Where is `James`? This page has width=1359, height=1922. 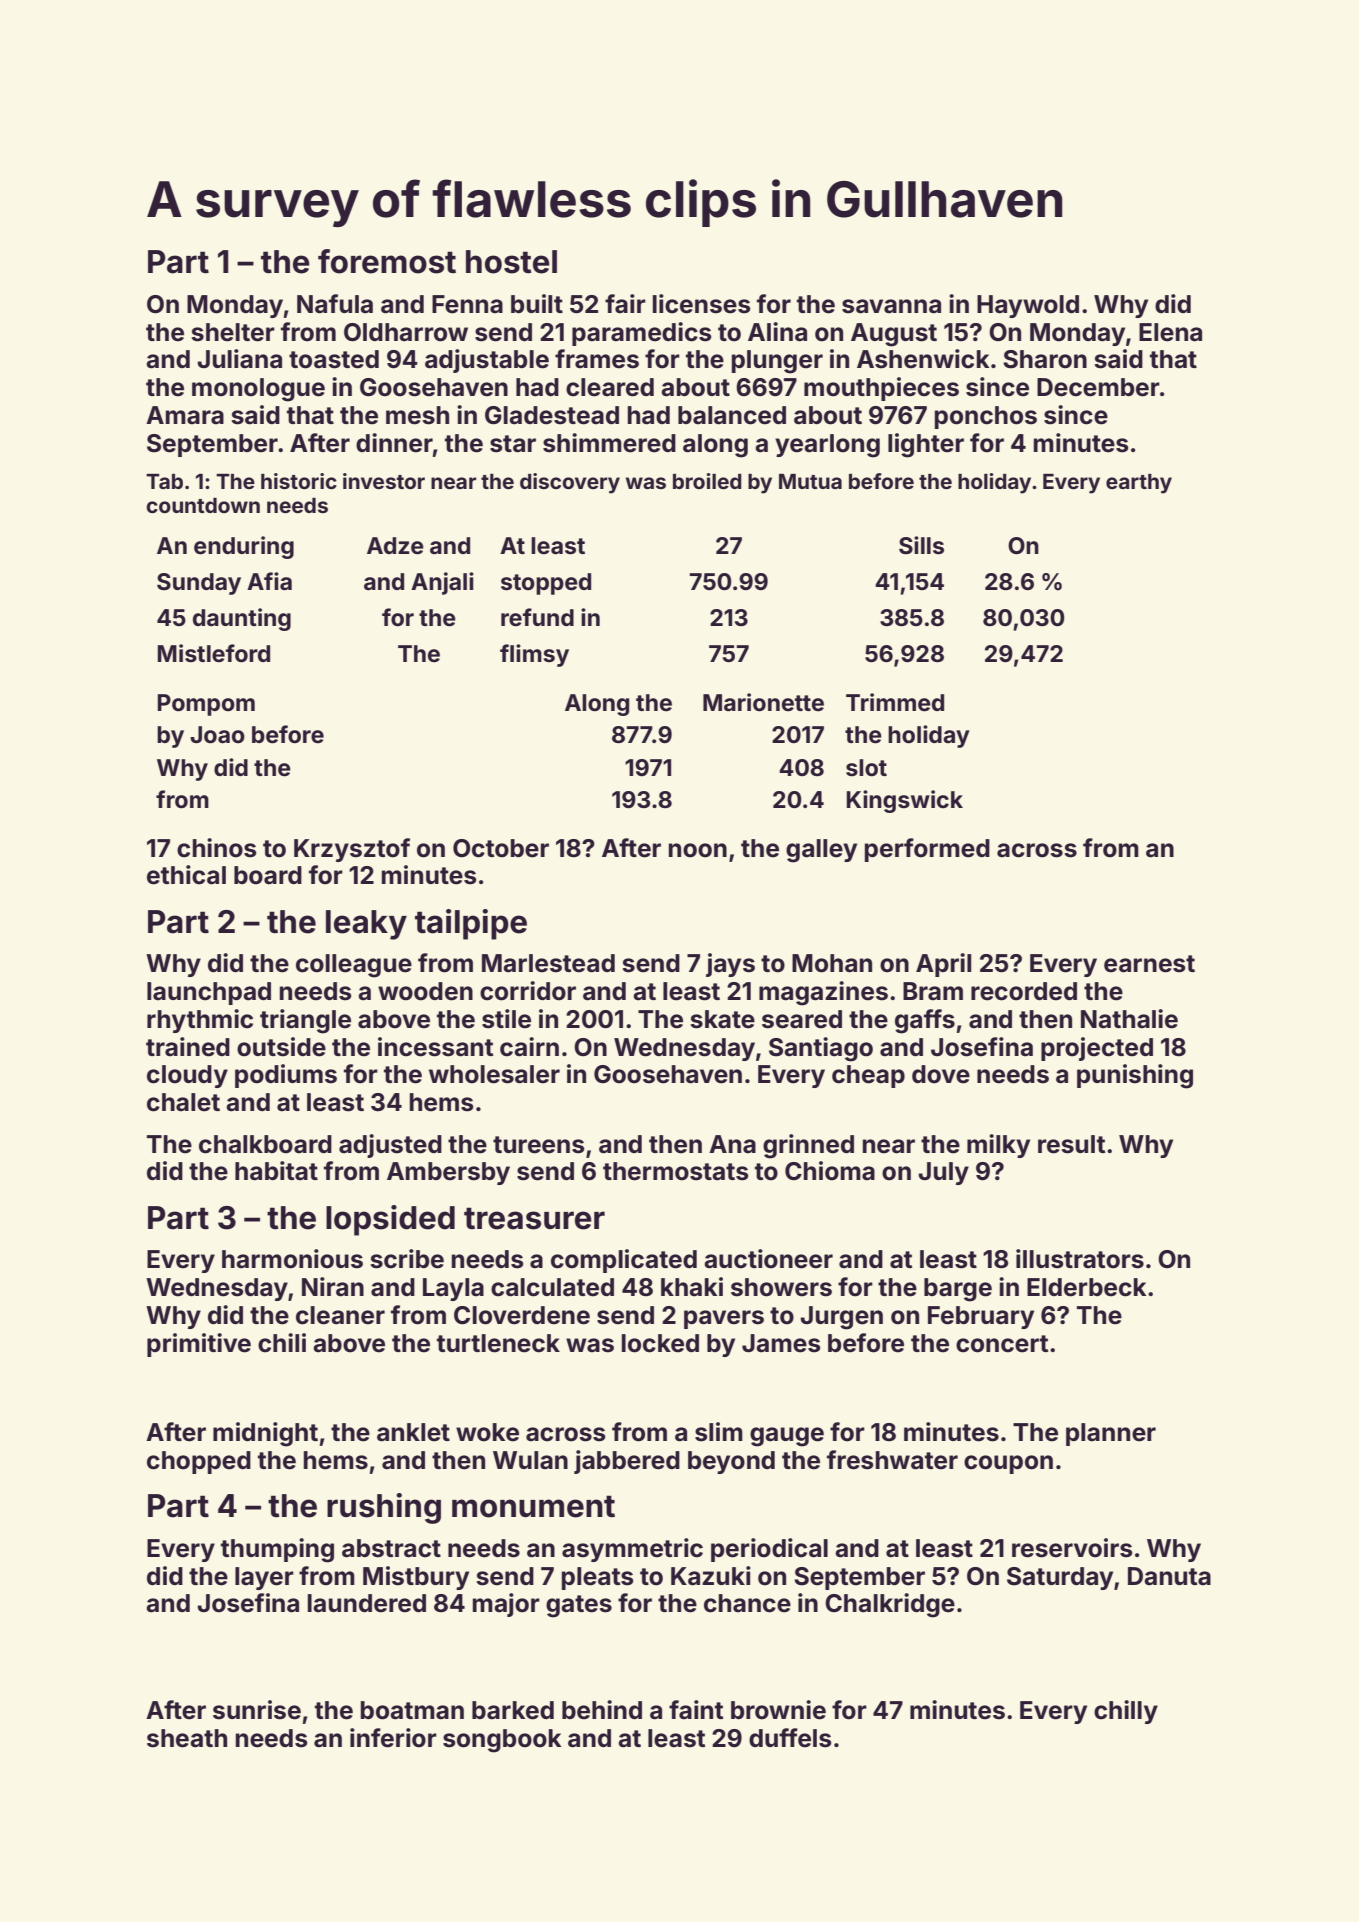
James is located at coordinates (781, 1343).
